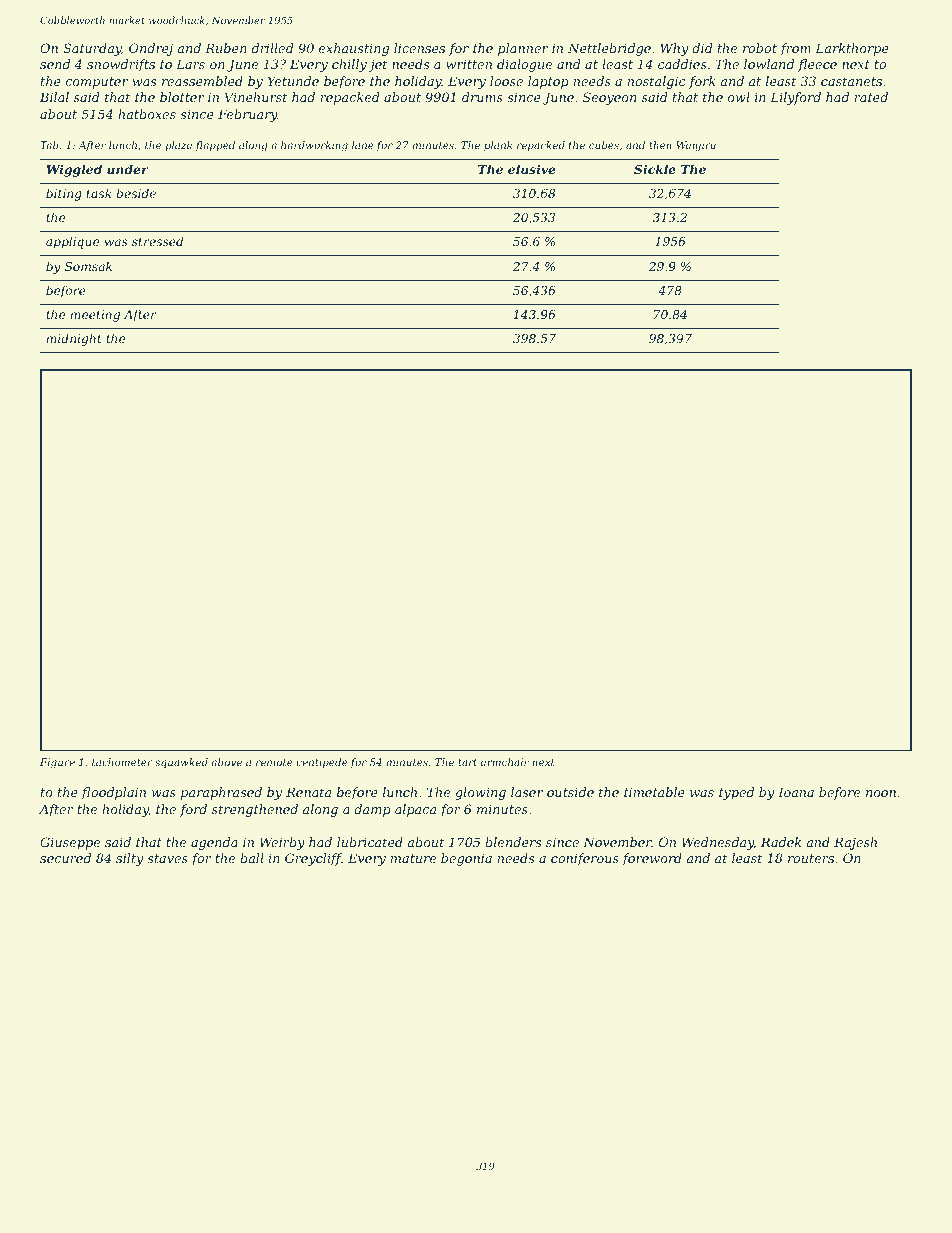 Image resolution: width=952 pixels, height=1233 pixels. I want to click on elusive, so click(531, 169).
